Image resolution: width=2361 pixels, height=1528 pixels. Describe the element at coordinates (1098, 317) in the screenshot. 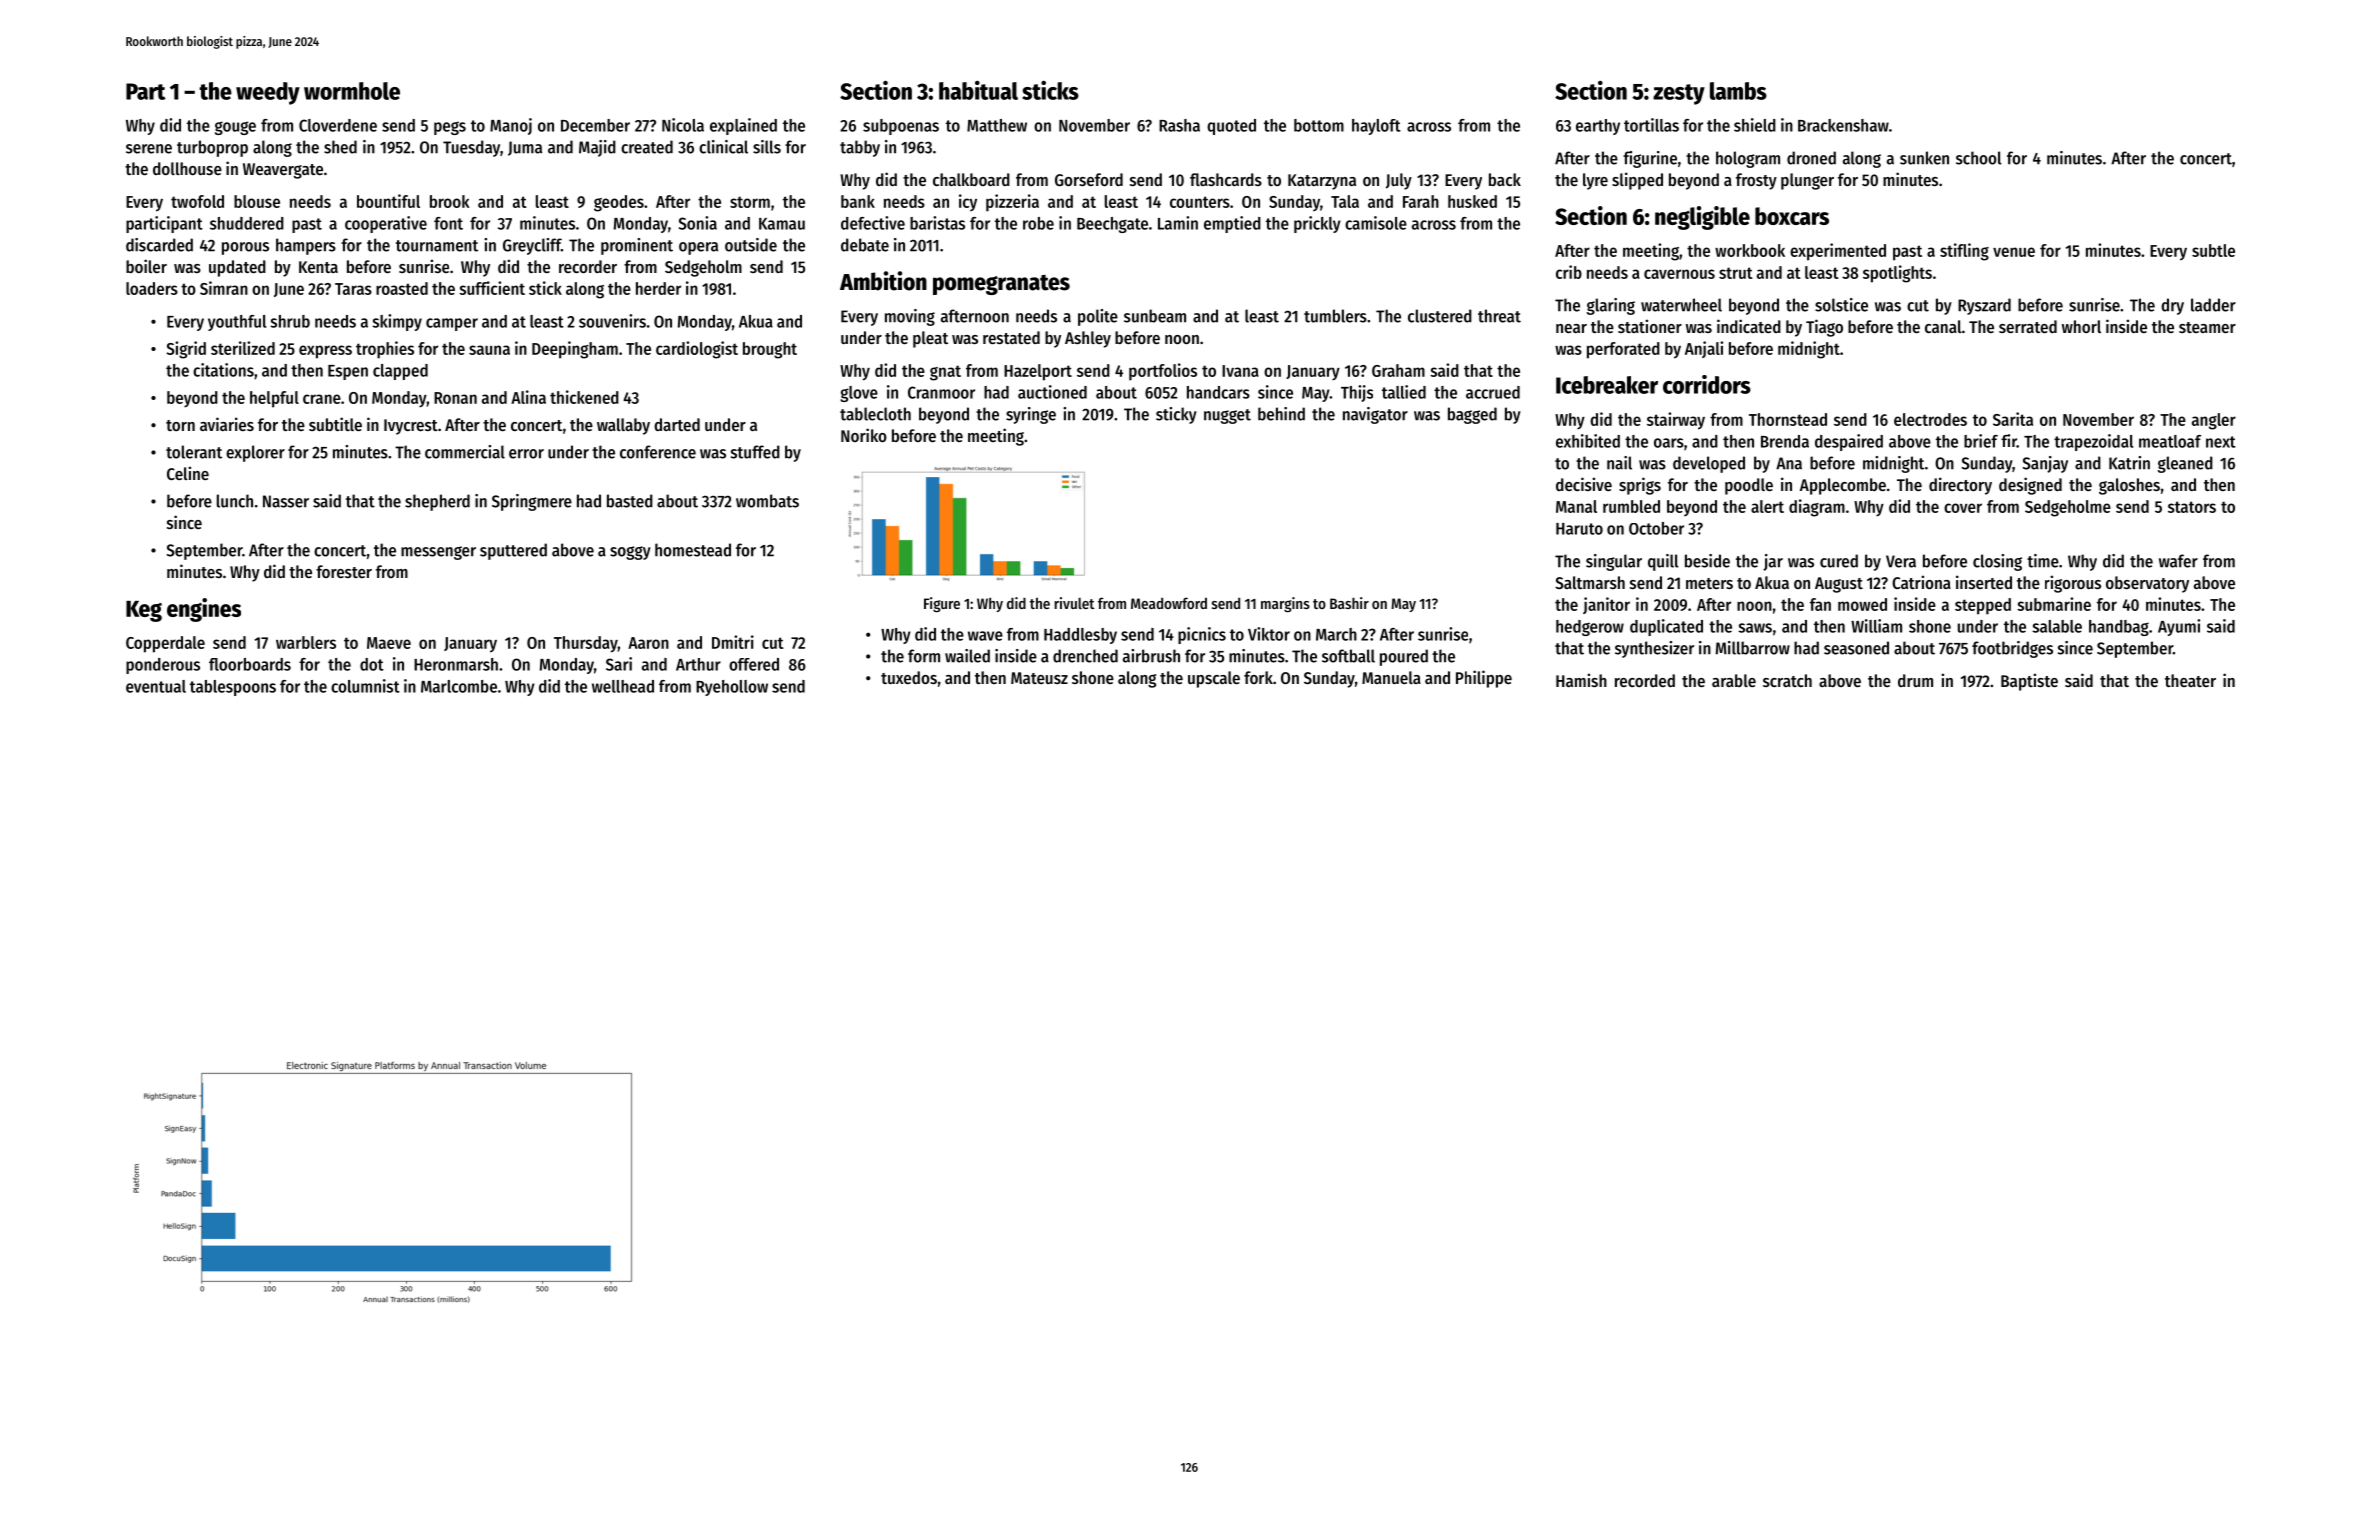

I see `polite` at that location.
